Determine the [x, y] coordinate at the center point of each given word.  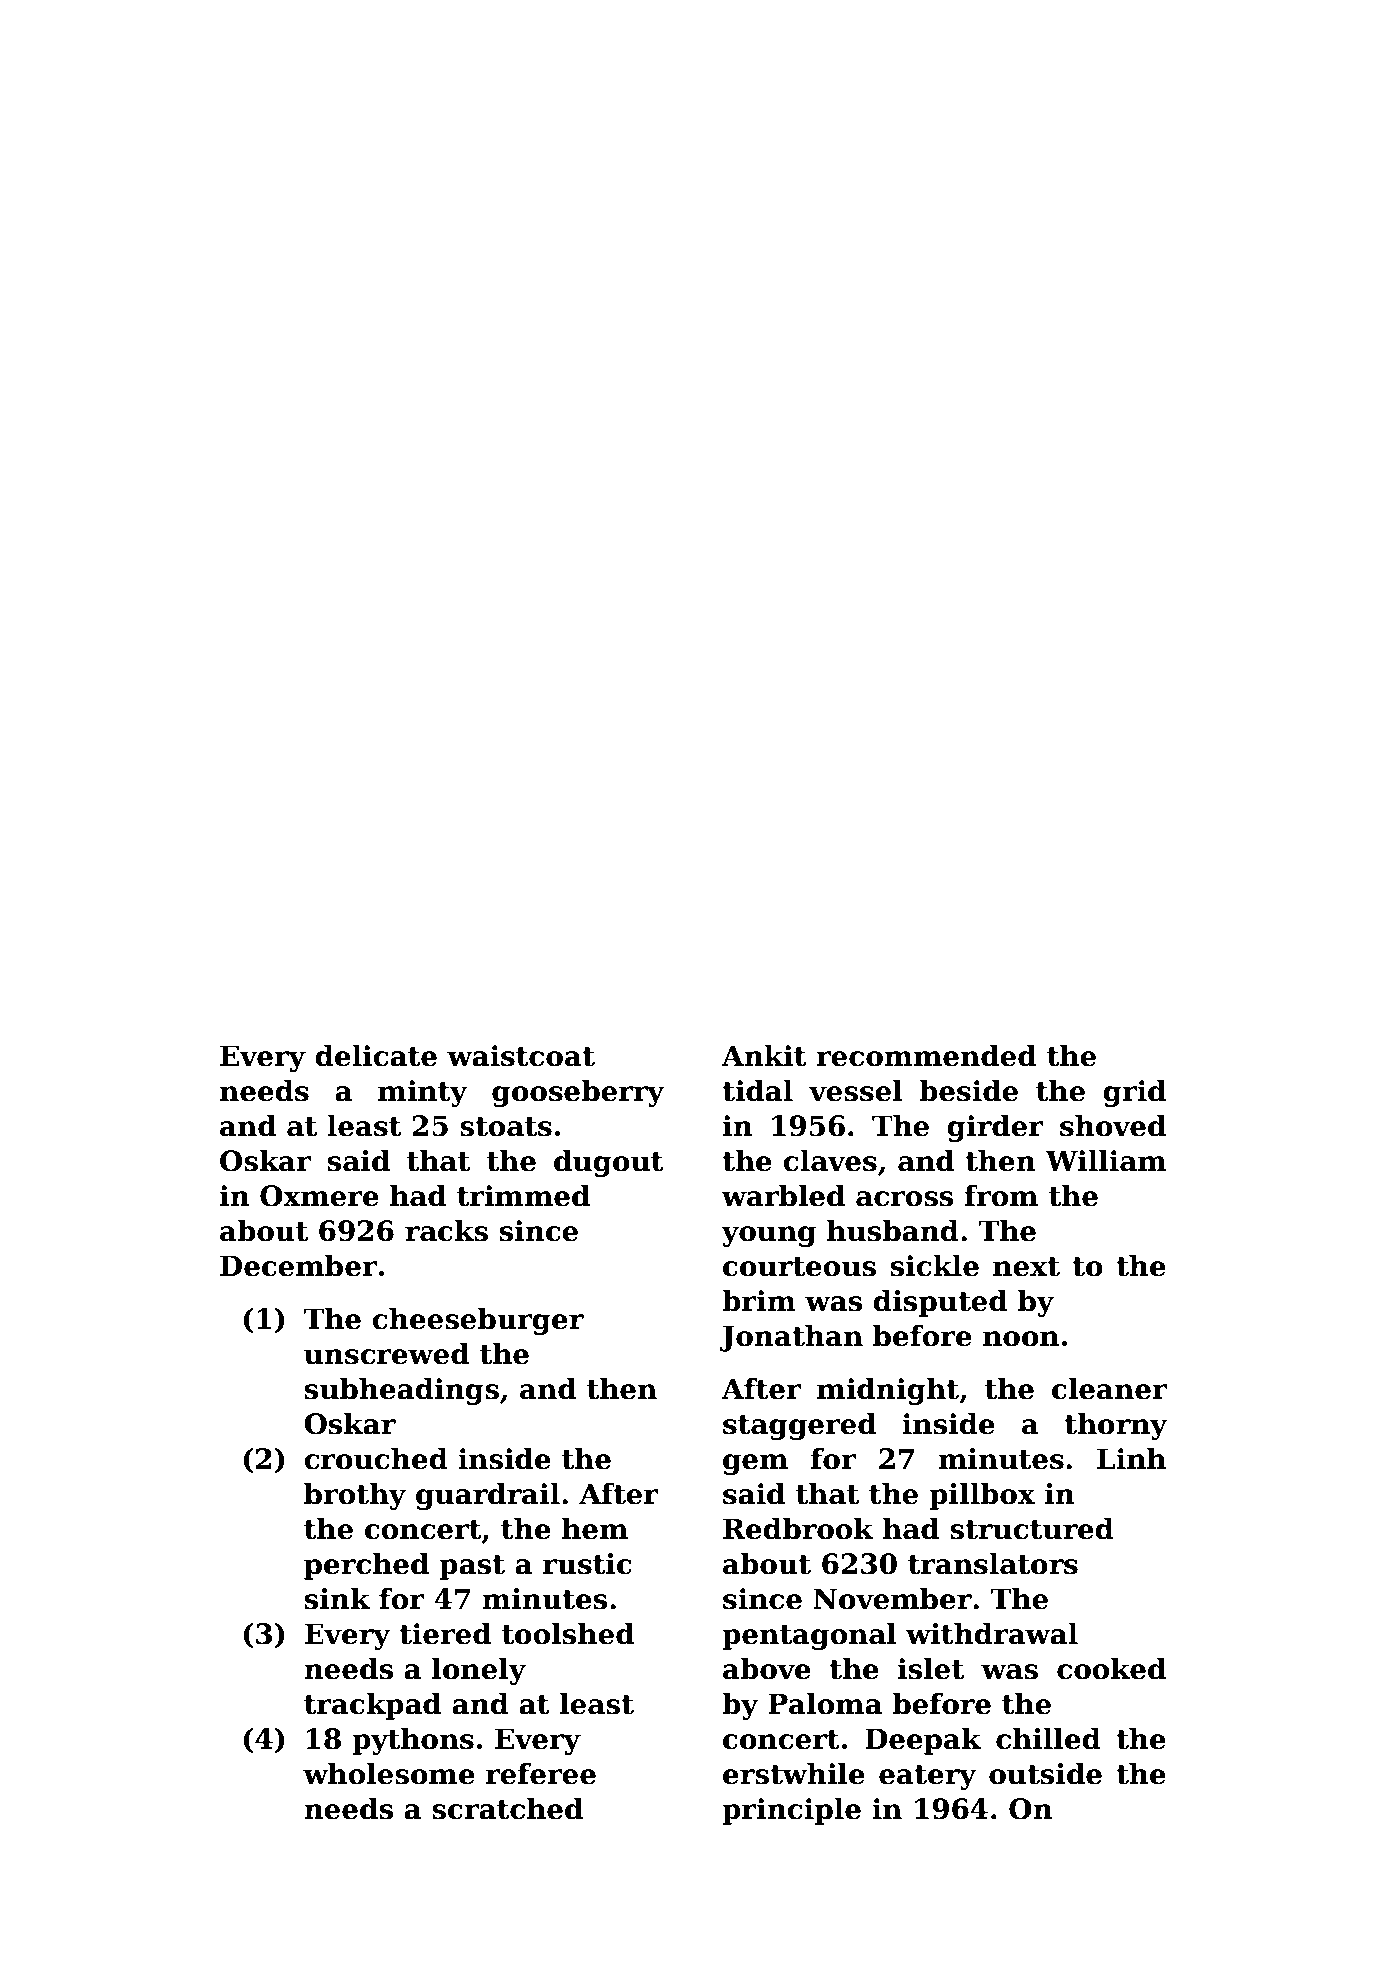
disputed [940, 1303]
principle [791, 1811]
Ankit [764, 1055]
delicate [376, 1055]
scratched [507, 1808]
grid [1134, 1093]
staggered [799, 1426]
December [298, 1265]
